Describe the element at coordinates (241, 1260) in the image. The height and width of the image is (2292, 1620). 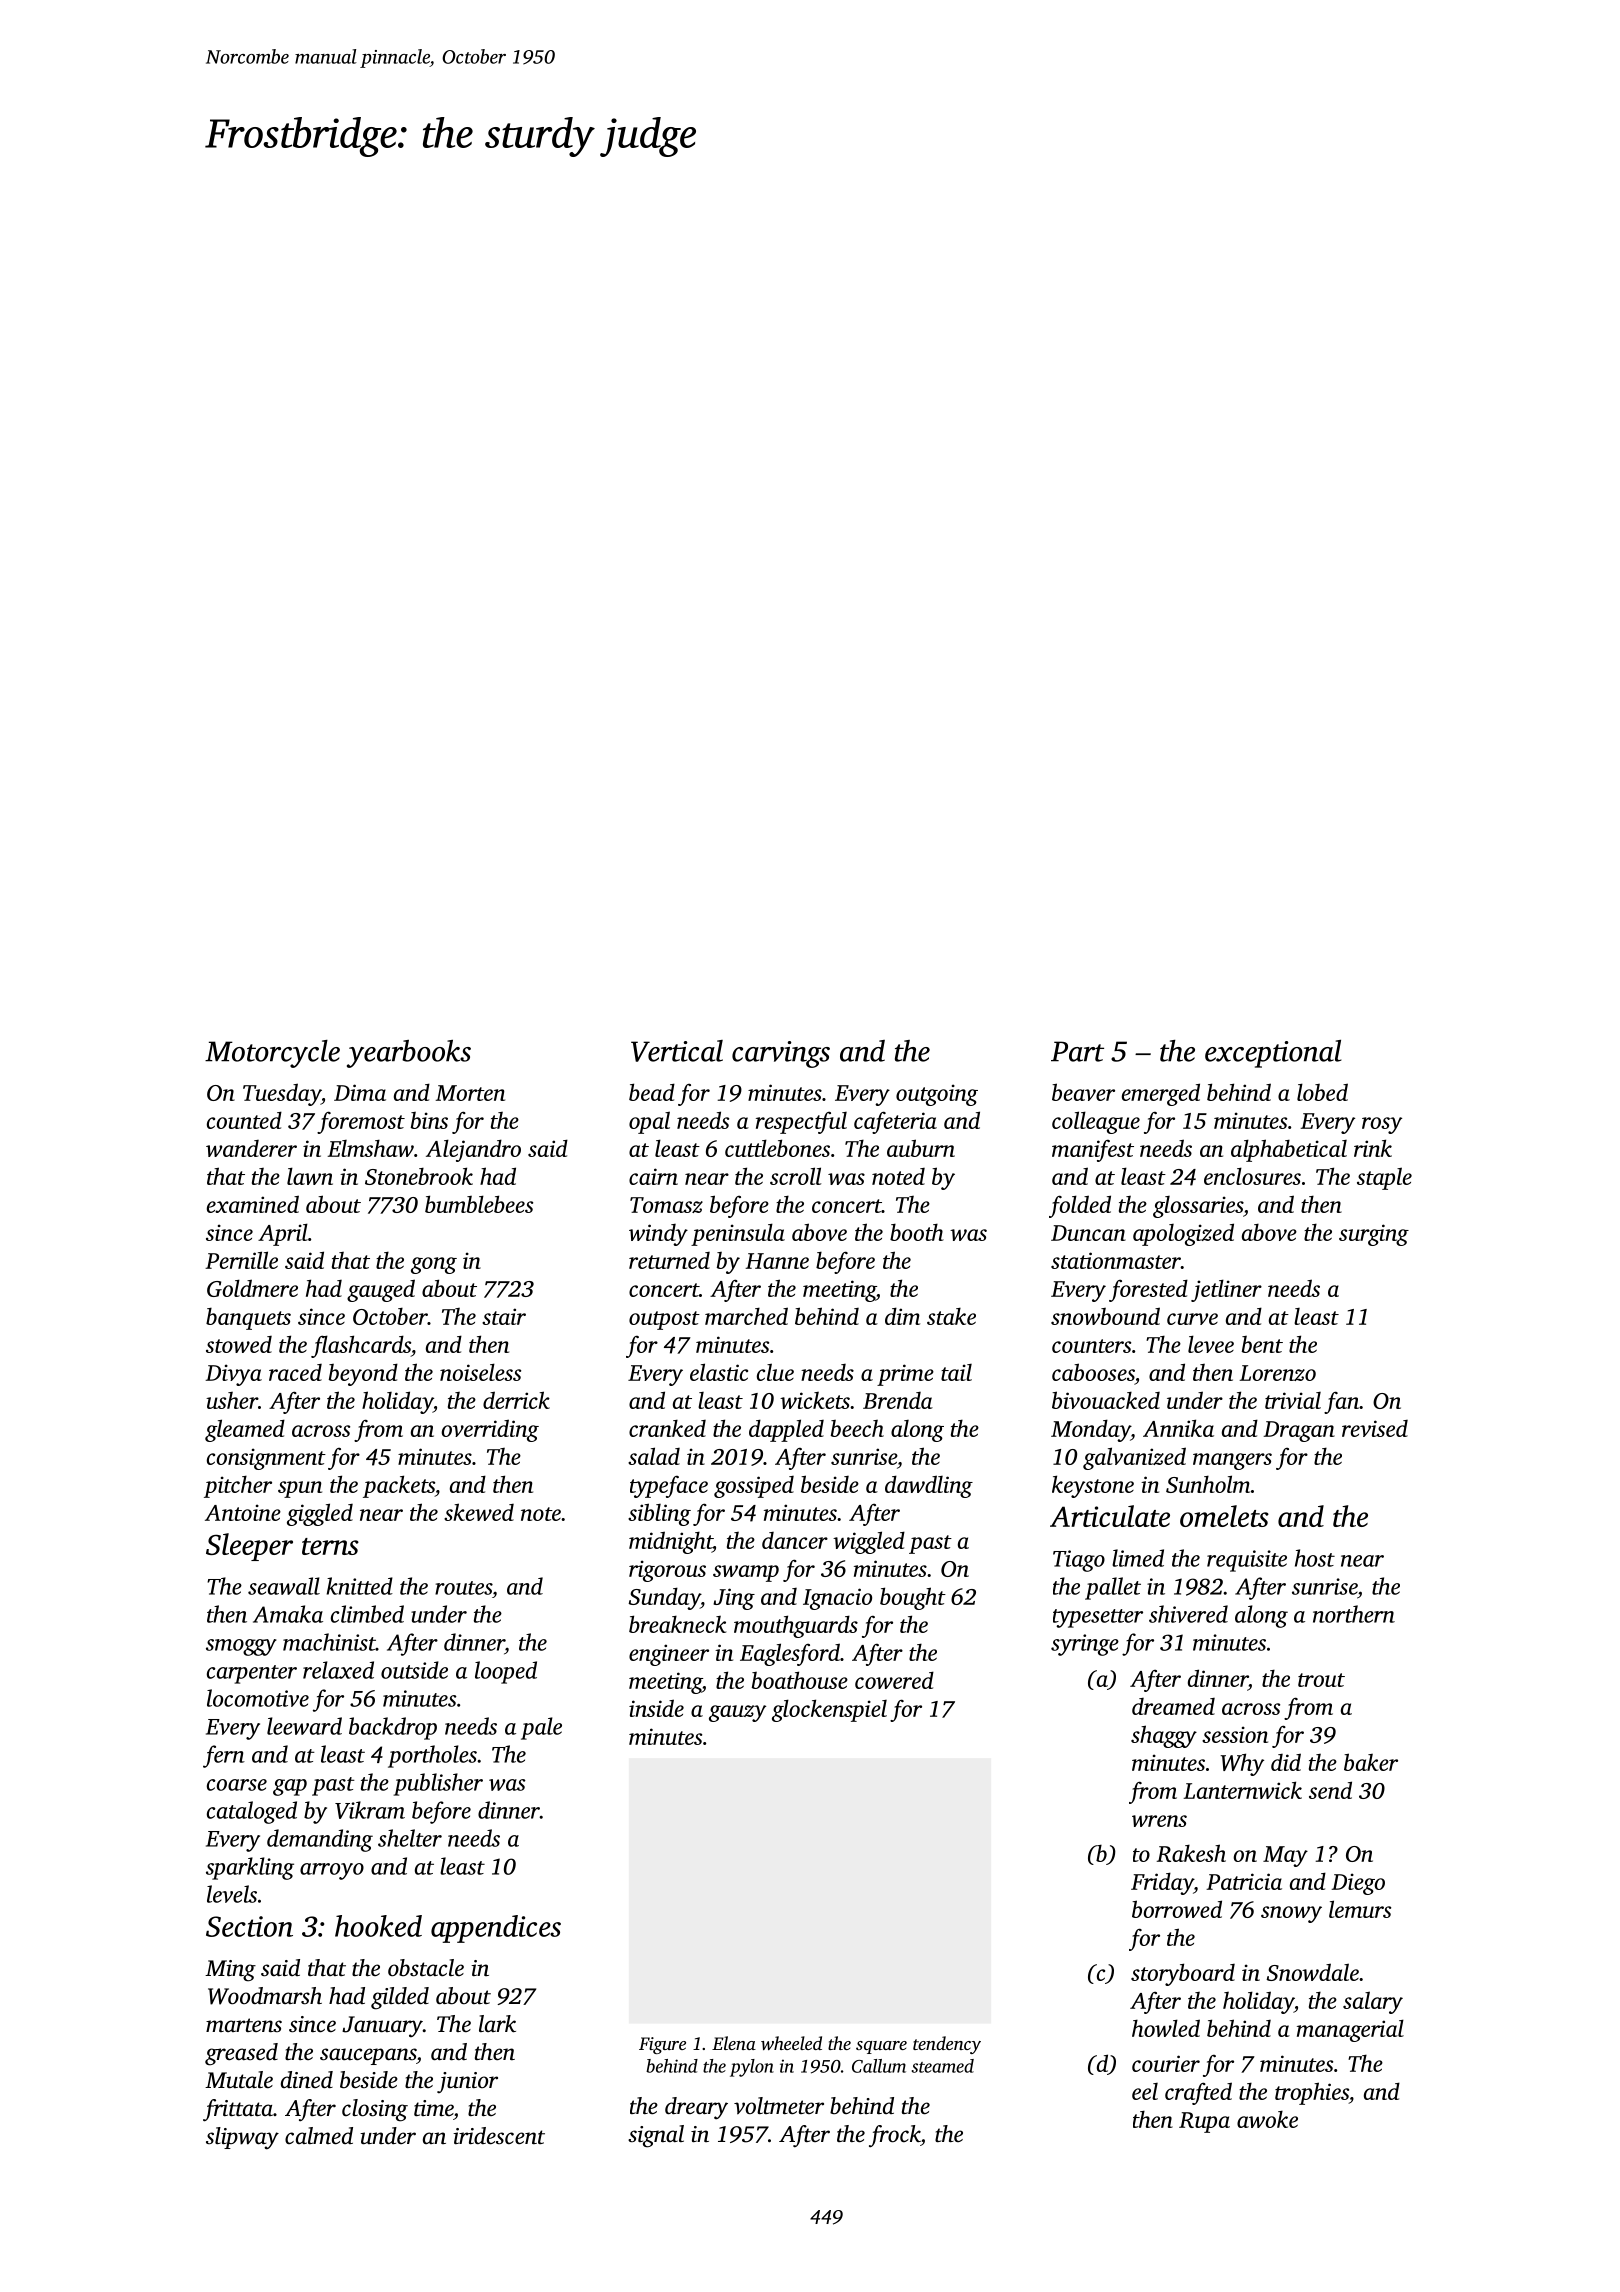
I see `Pernille` at that location.
